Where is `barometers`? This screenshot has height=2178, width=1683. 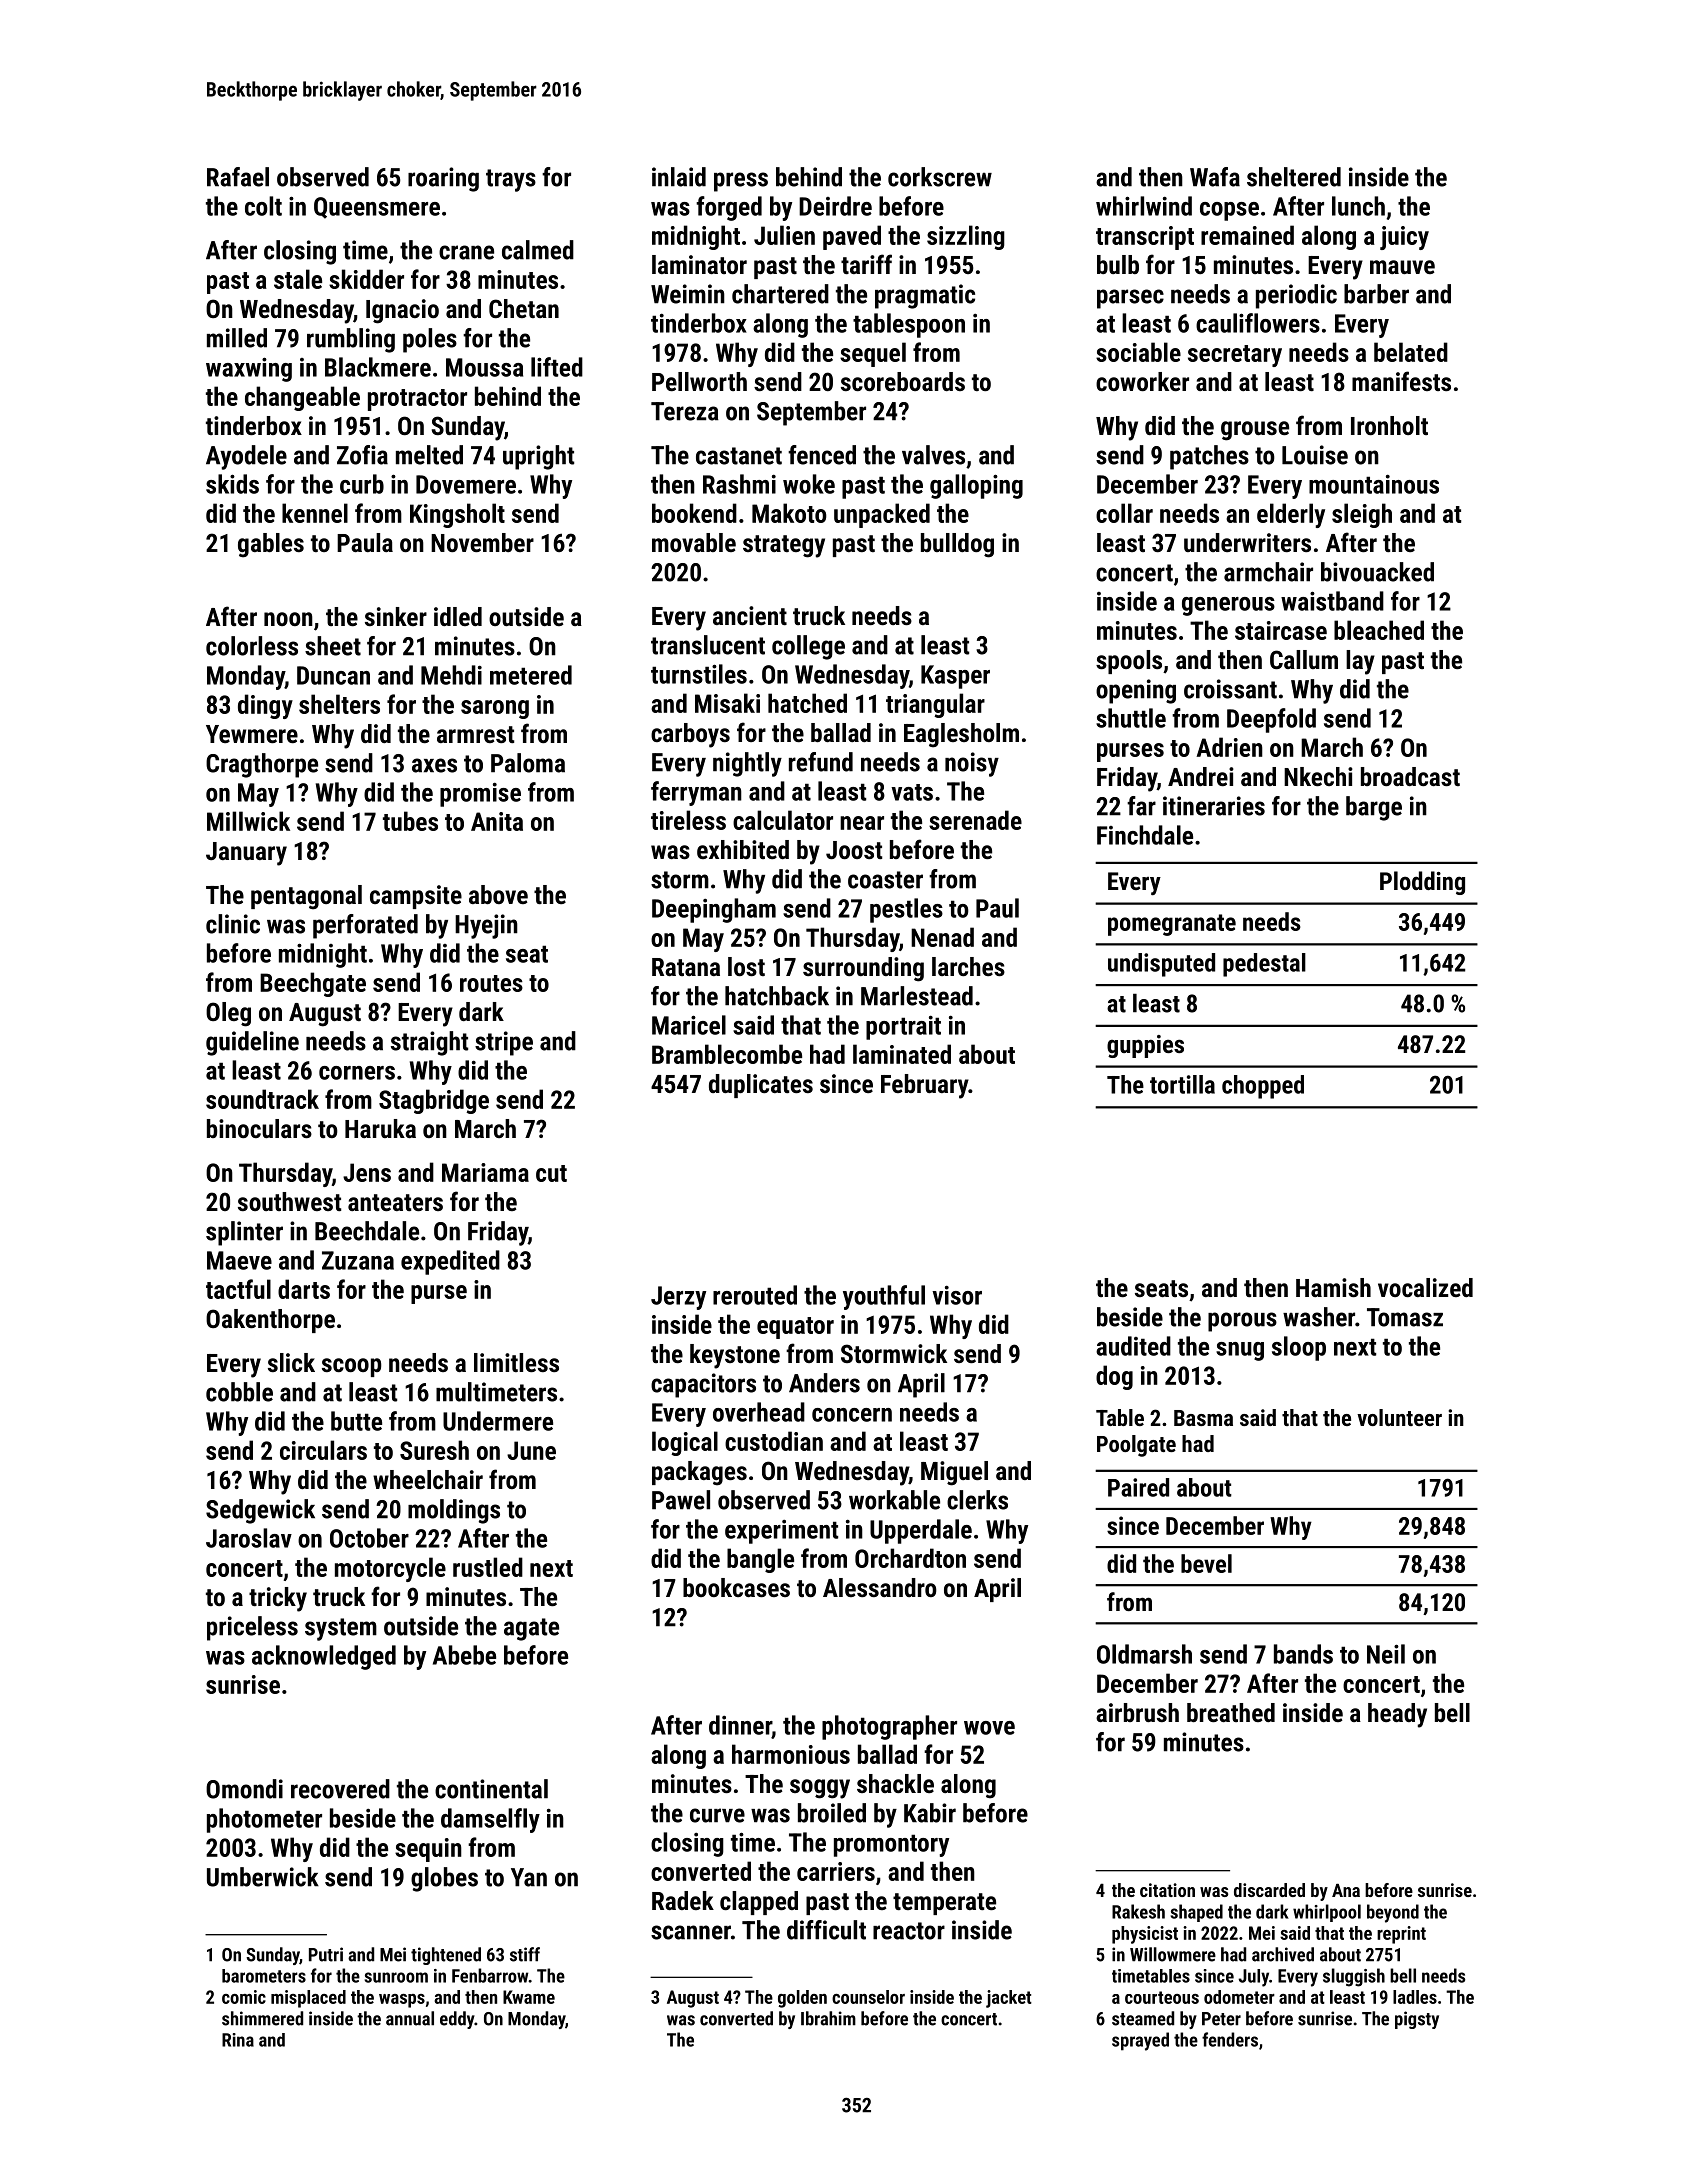 barometers is located at coordinates (264, 1976).
